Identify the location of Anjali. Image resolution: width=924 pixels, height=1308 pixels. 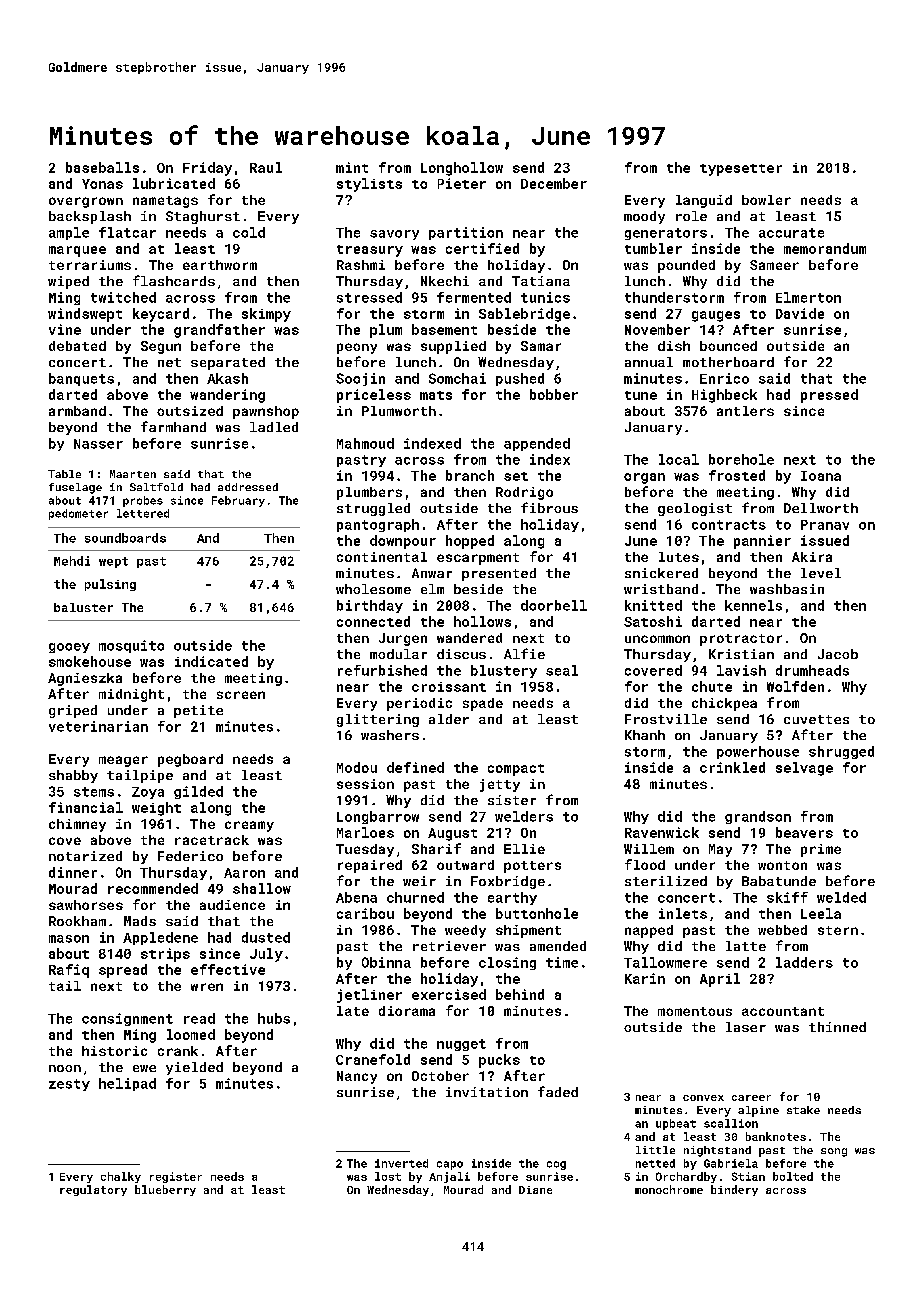
(449, 1177).
